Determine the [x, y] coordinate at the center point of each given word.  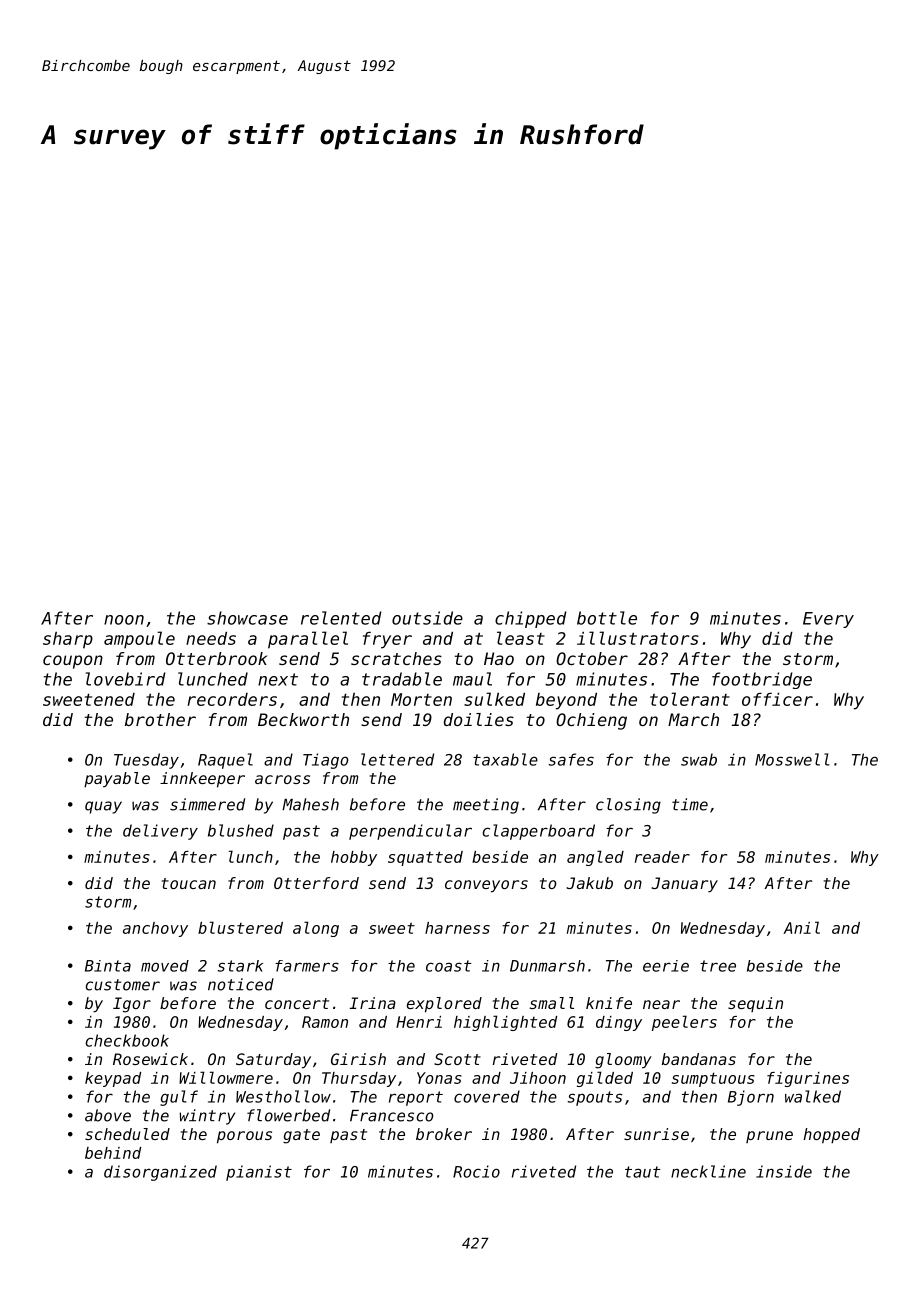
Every [828, 620]
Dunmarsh [547, 966]
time [690, 804]
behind [113, 1153]
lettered [397, 759]
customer [123, 985]
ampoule [139, 639]
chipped [531, 619]
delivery [160, 832]
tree [718, 966]
